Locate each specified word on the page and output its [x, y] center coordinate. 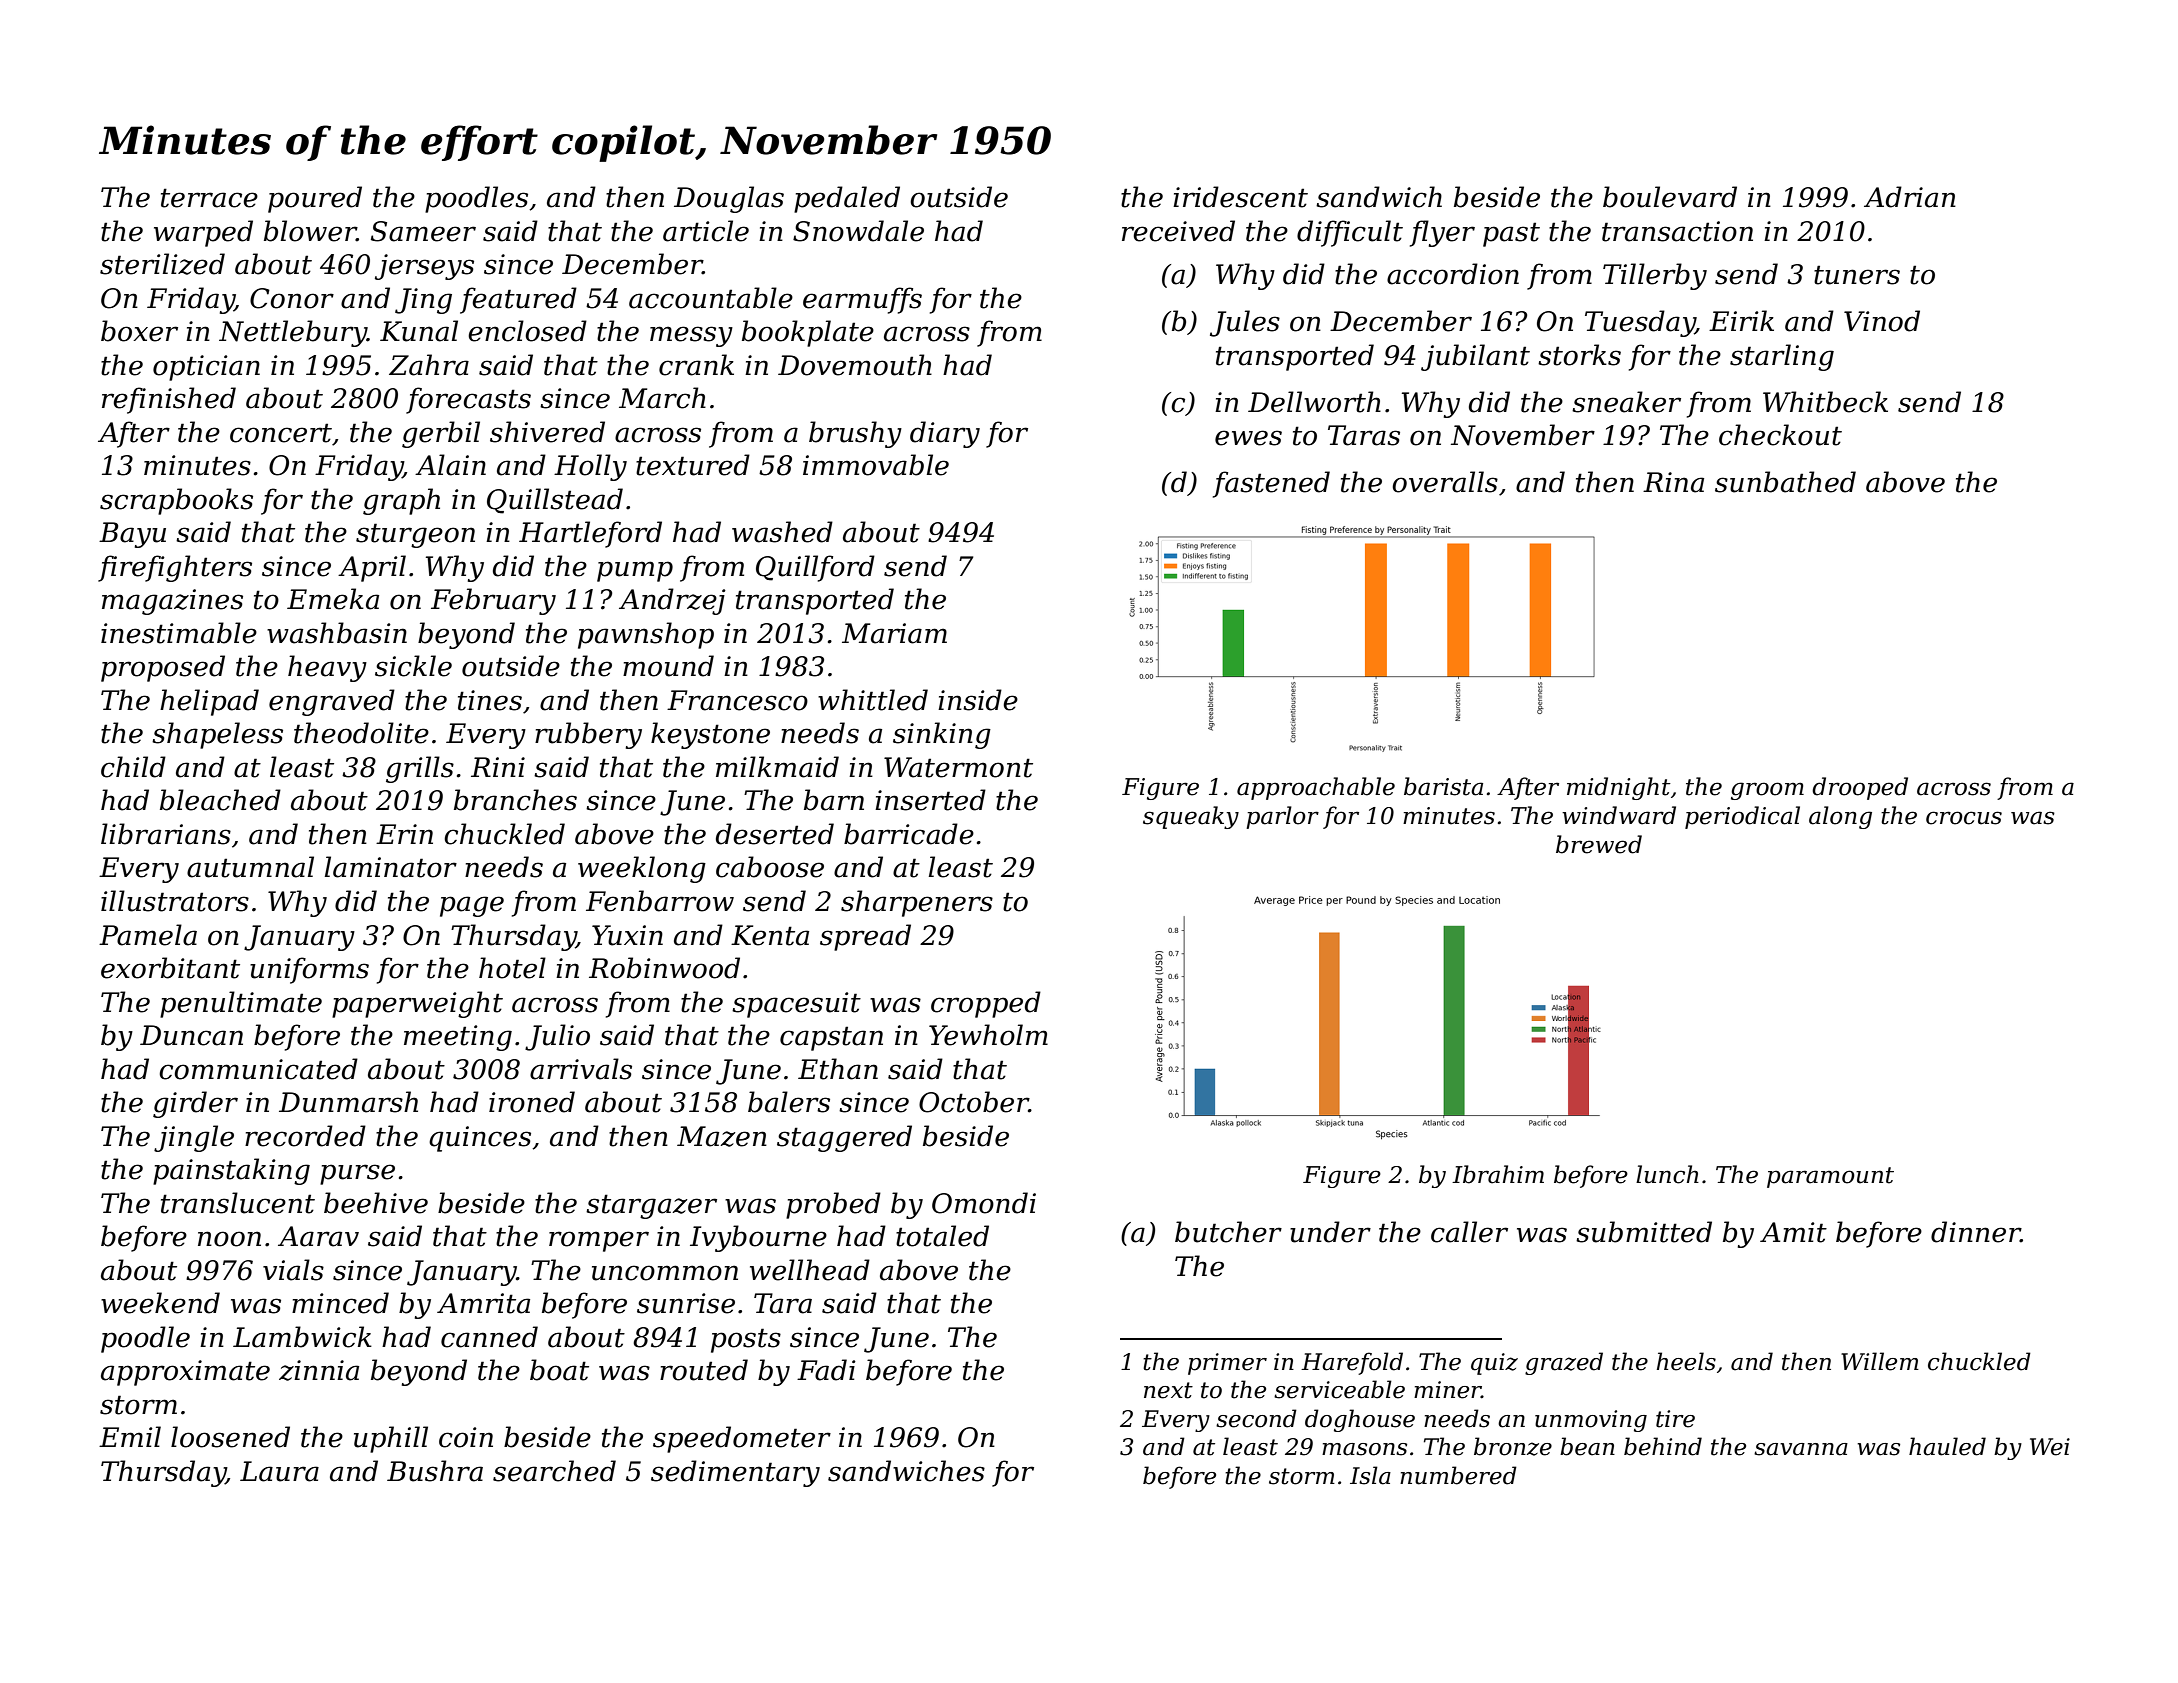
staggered [844, 1138]
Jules [1245, 323]
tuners [1857, 275]
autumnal [250, 867]
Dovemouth [855, 365]
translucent [238, 1203]
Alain [450, 465]
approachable [1316, 788]
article [706, 231]
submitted [1644, 1232]
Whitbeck [1825, 402]
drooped [1860, 788]
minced [340, 1303]
